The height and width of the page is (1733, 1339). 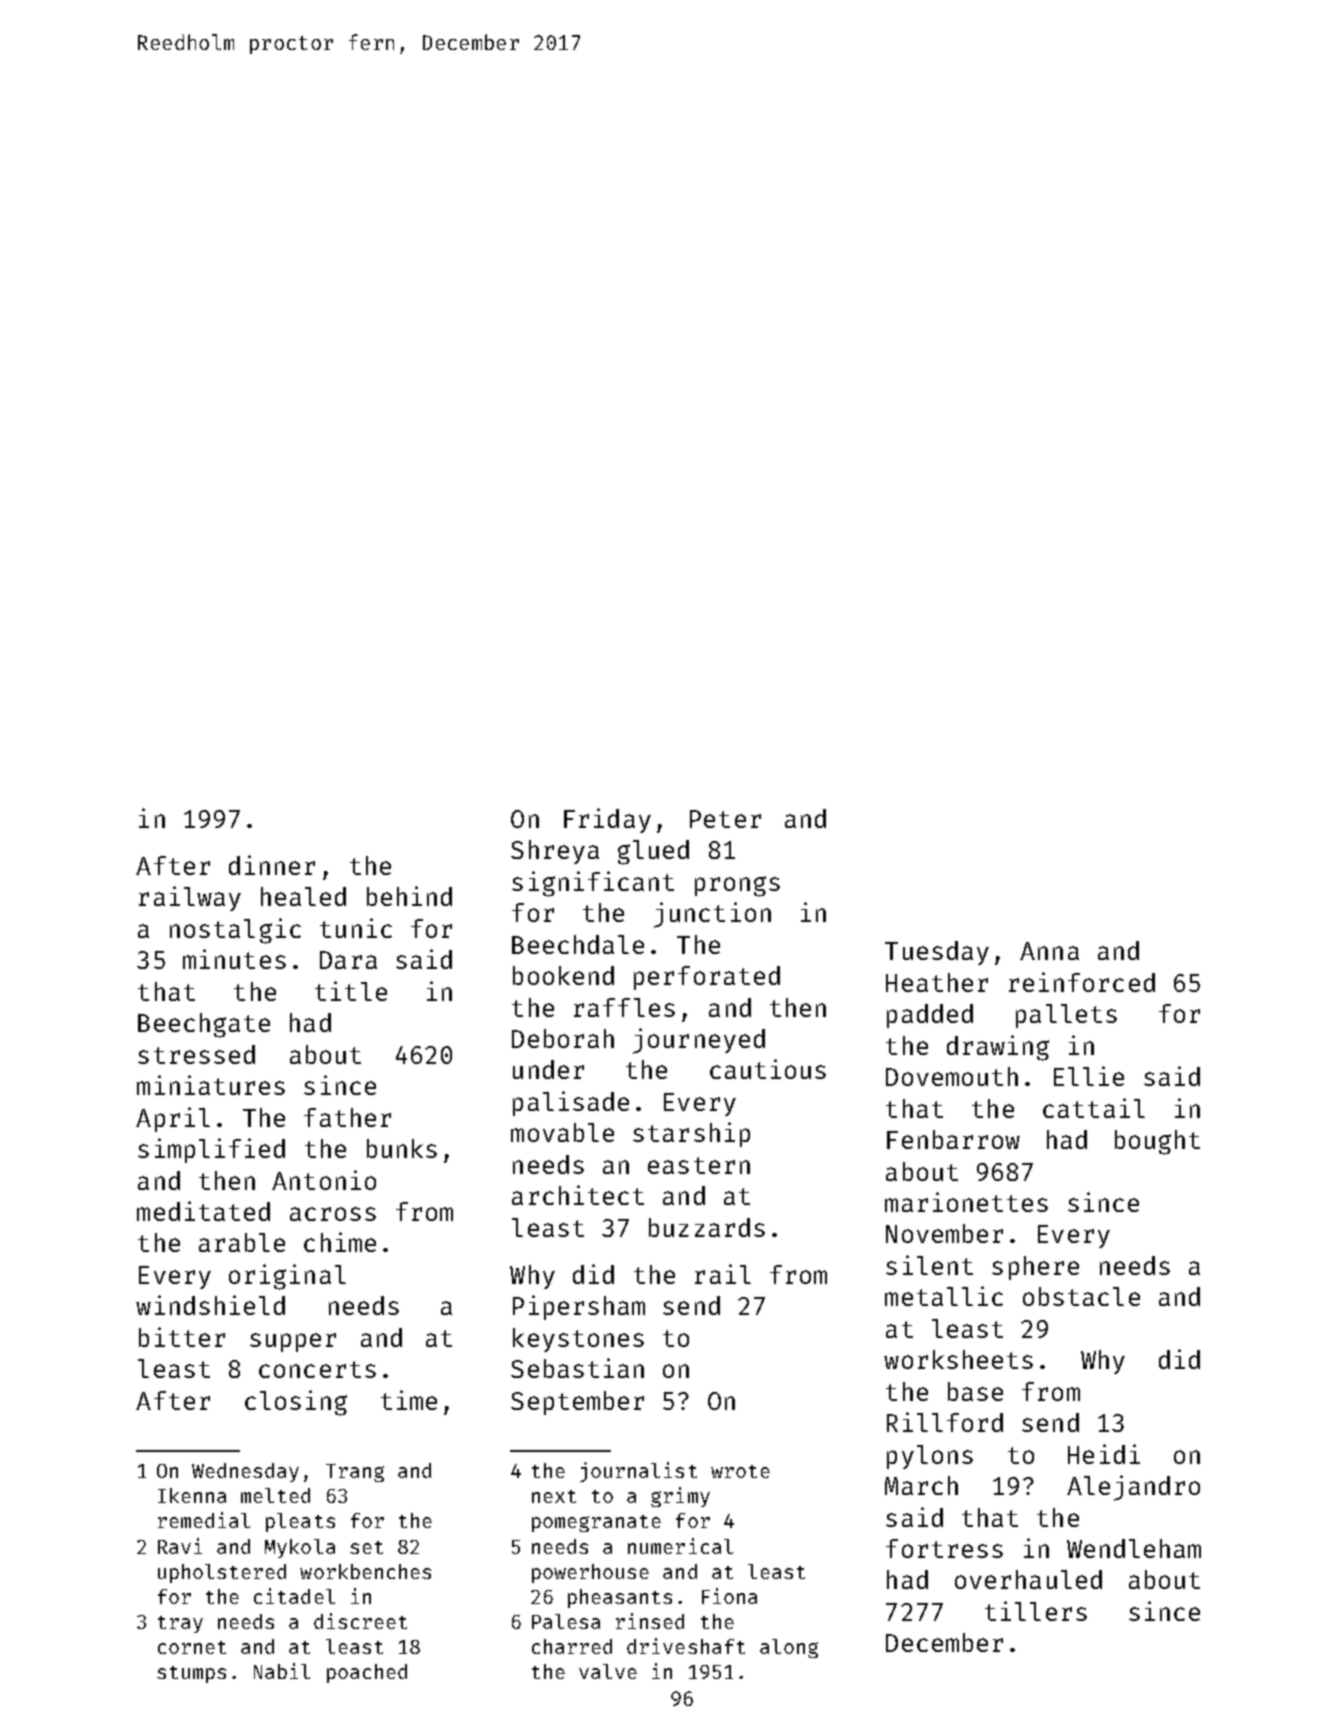 What do you see at coordinates (272, 865) in the page?
I see `dinner` at bounding box center [272, 865].
